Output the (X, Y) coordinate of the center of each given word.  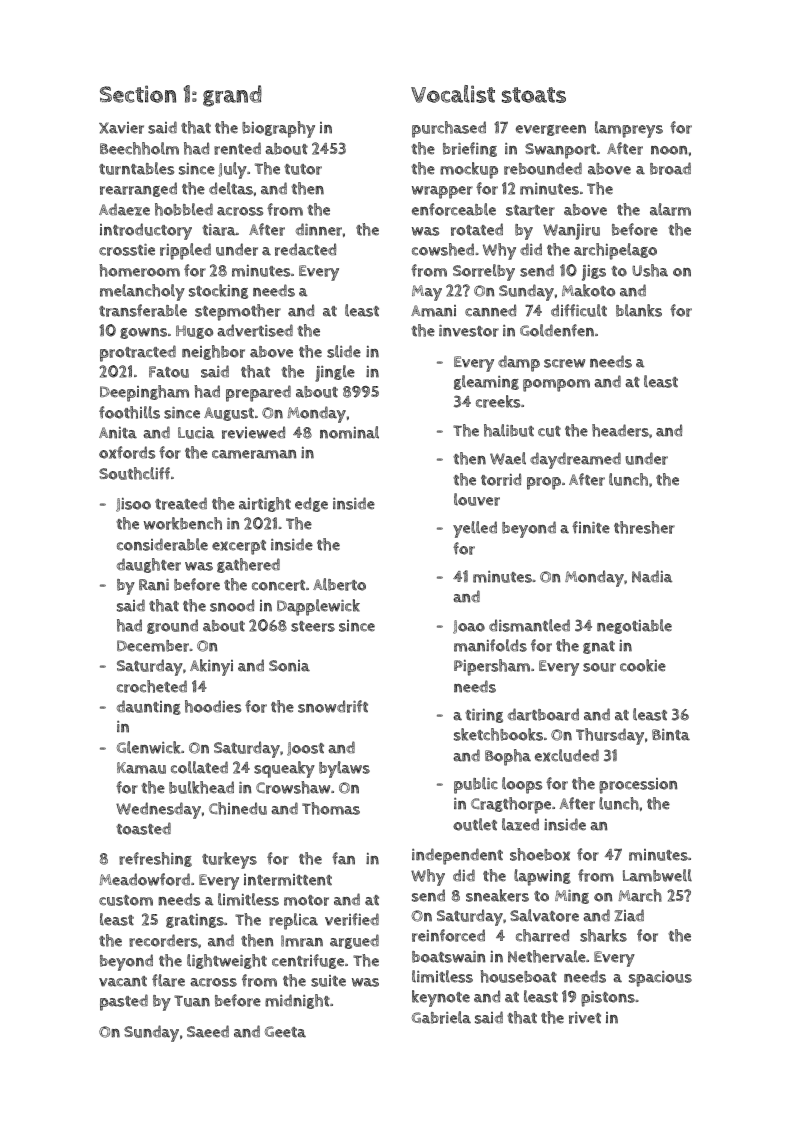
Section (138, 94)
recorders (163, 940)
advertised (255, 330)
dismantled (529, 625)
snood (232, 605)
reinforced (448, 935)
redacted (305, 249)
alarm (670, 209)
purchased (449, 129)
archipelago (615, 251)
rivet (585, 1018)
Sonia (289, 666)
